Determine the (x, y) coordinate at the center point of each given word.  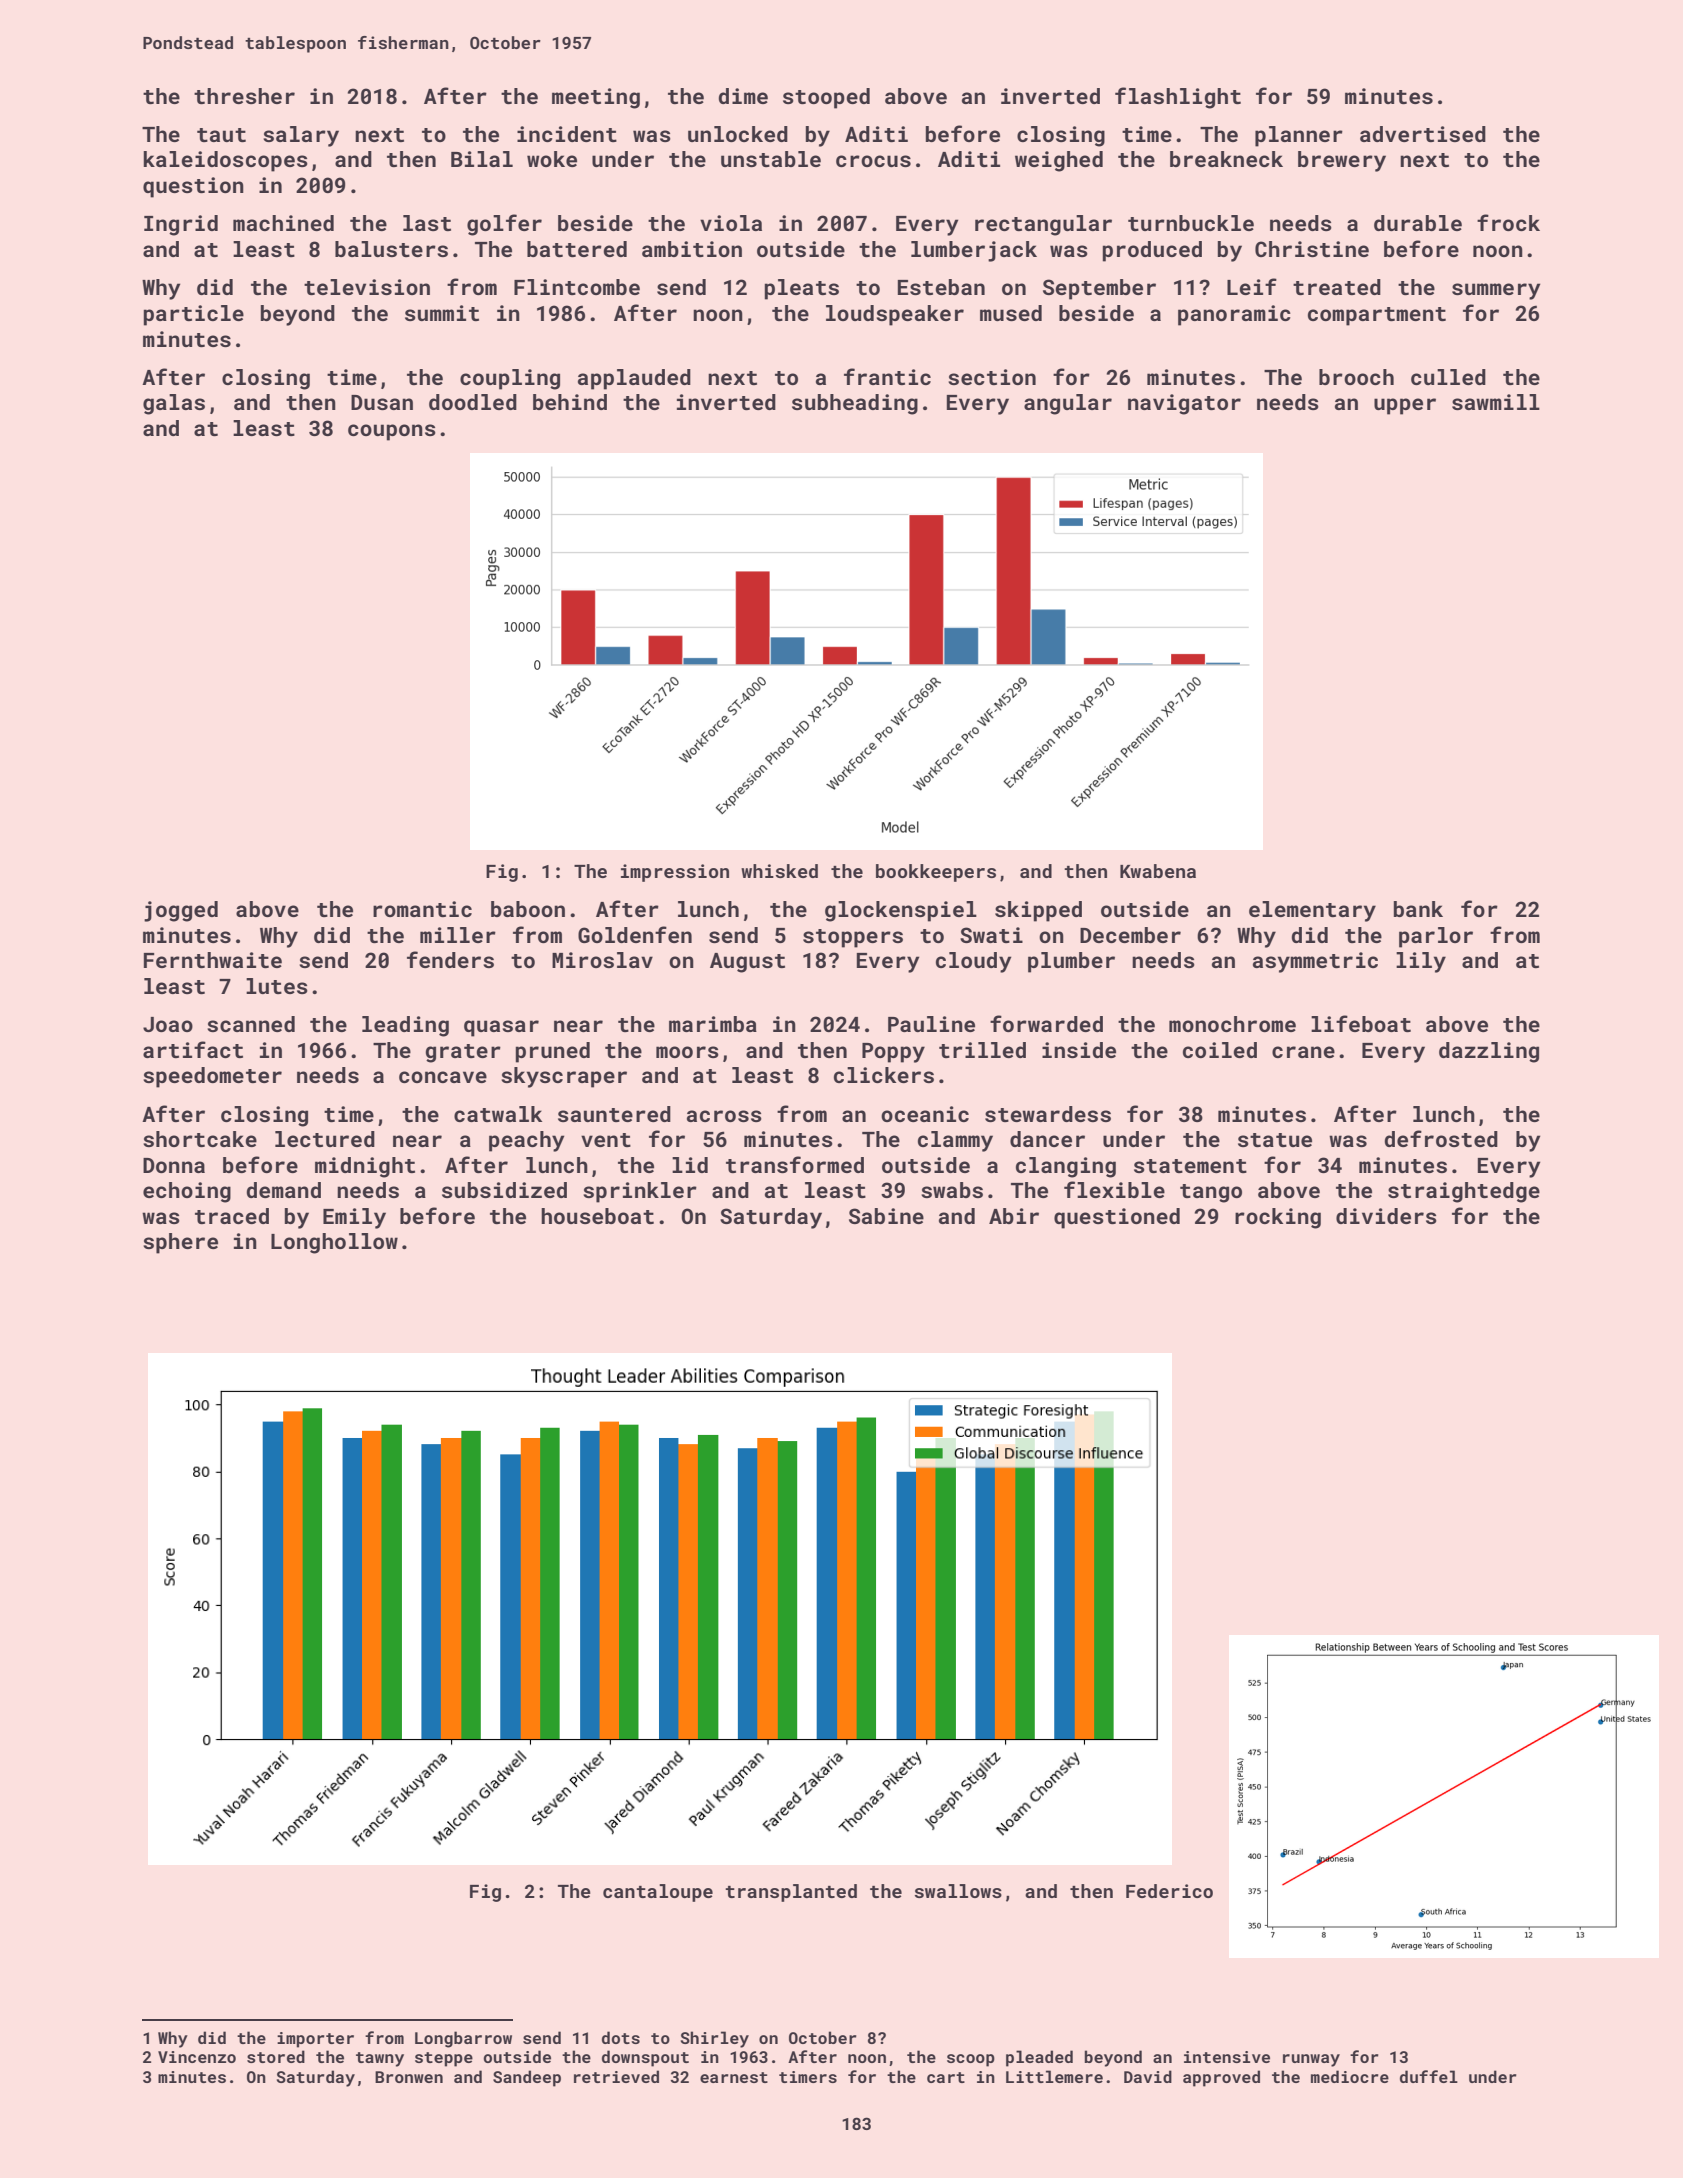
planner (1299, 136)
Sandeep (527, 2078)
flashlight (1178, 98)
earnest (734, 2077)
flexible (1114, 1189)
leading (405, 1026)
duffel (1429, 2076)
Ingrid (181, 225)
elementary (1312, 911)
